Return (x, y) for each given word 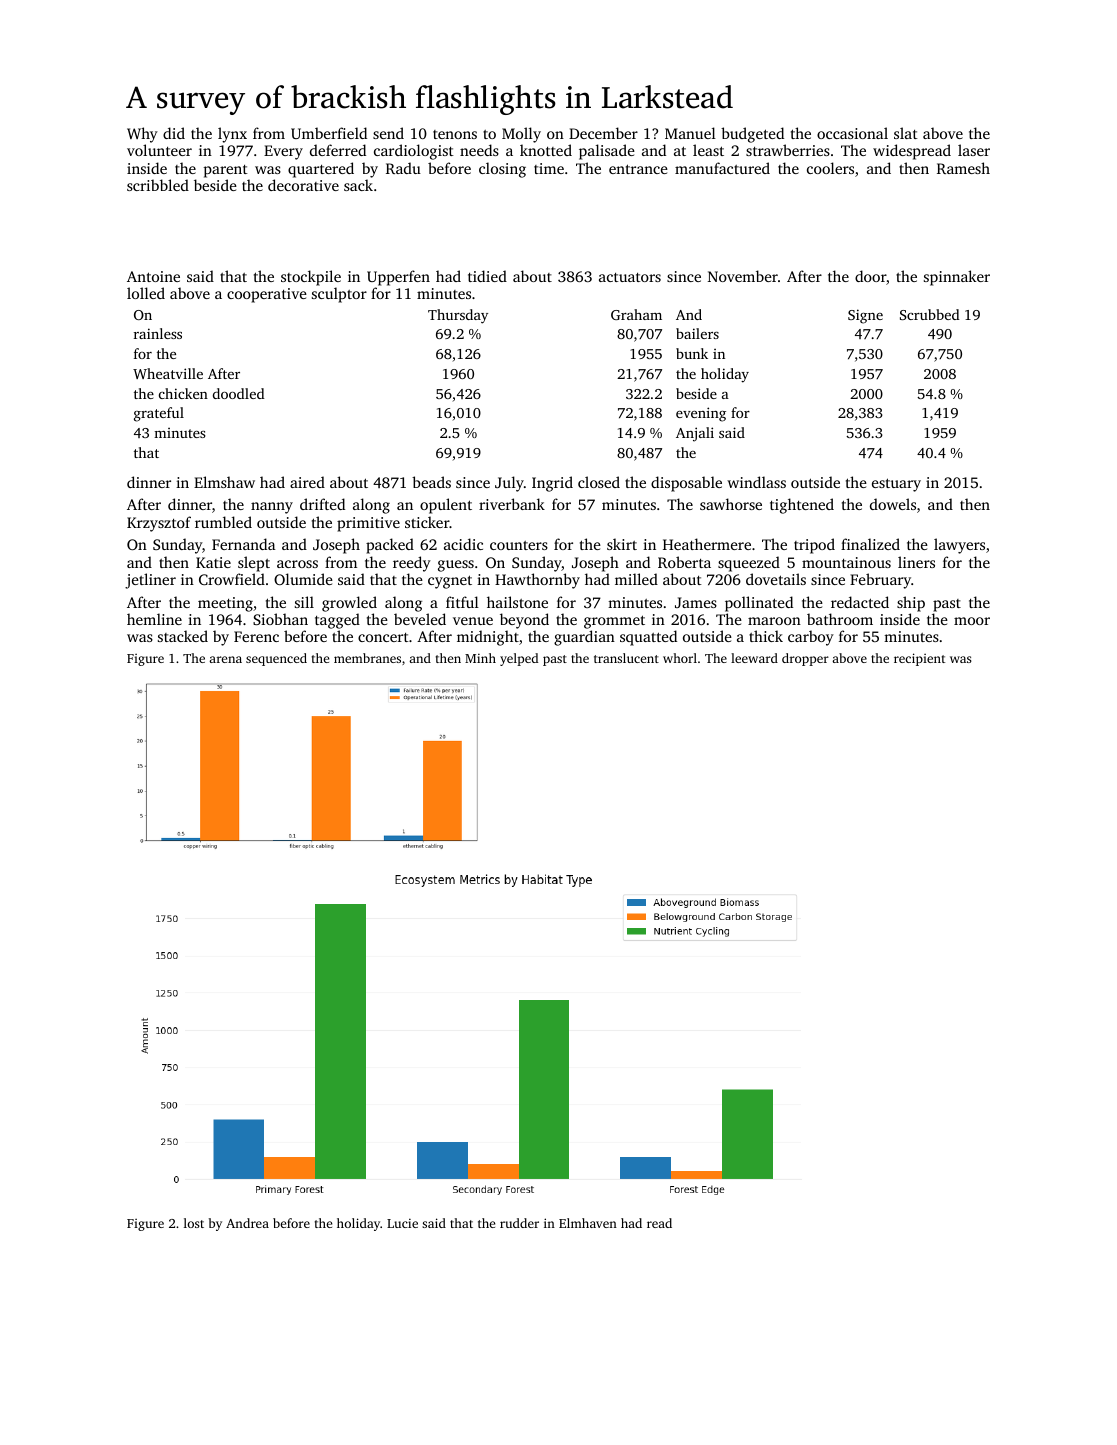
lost (194, 1223)
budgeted (752, 135)
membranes (367, 658)
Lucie (402, 1223)
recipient (919, 659)
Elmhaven (588, 1223)
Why (142, 135)
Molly (521, 135)
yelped (519, 659)
